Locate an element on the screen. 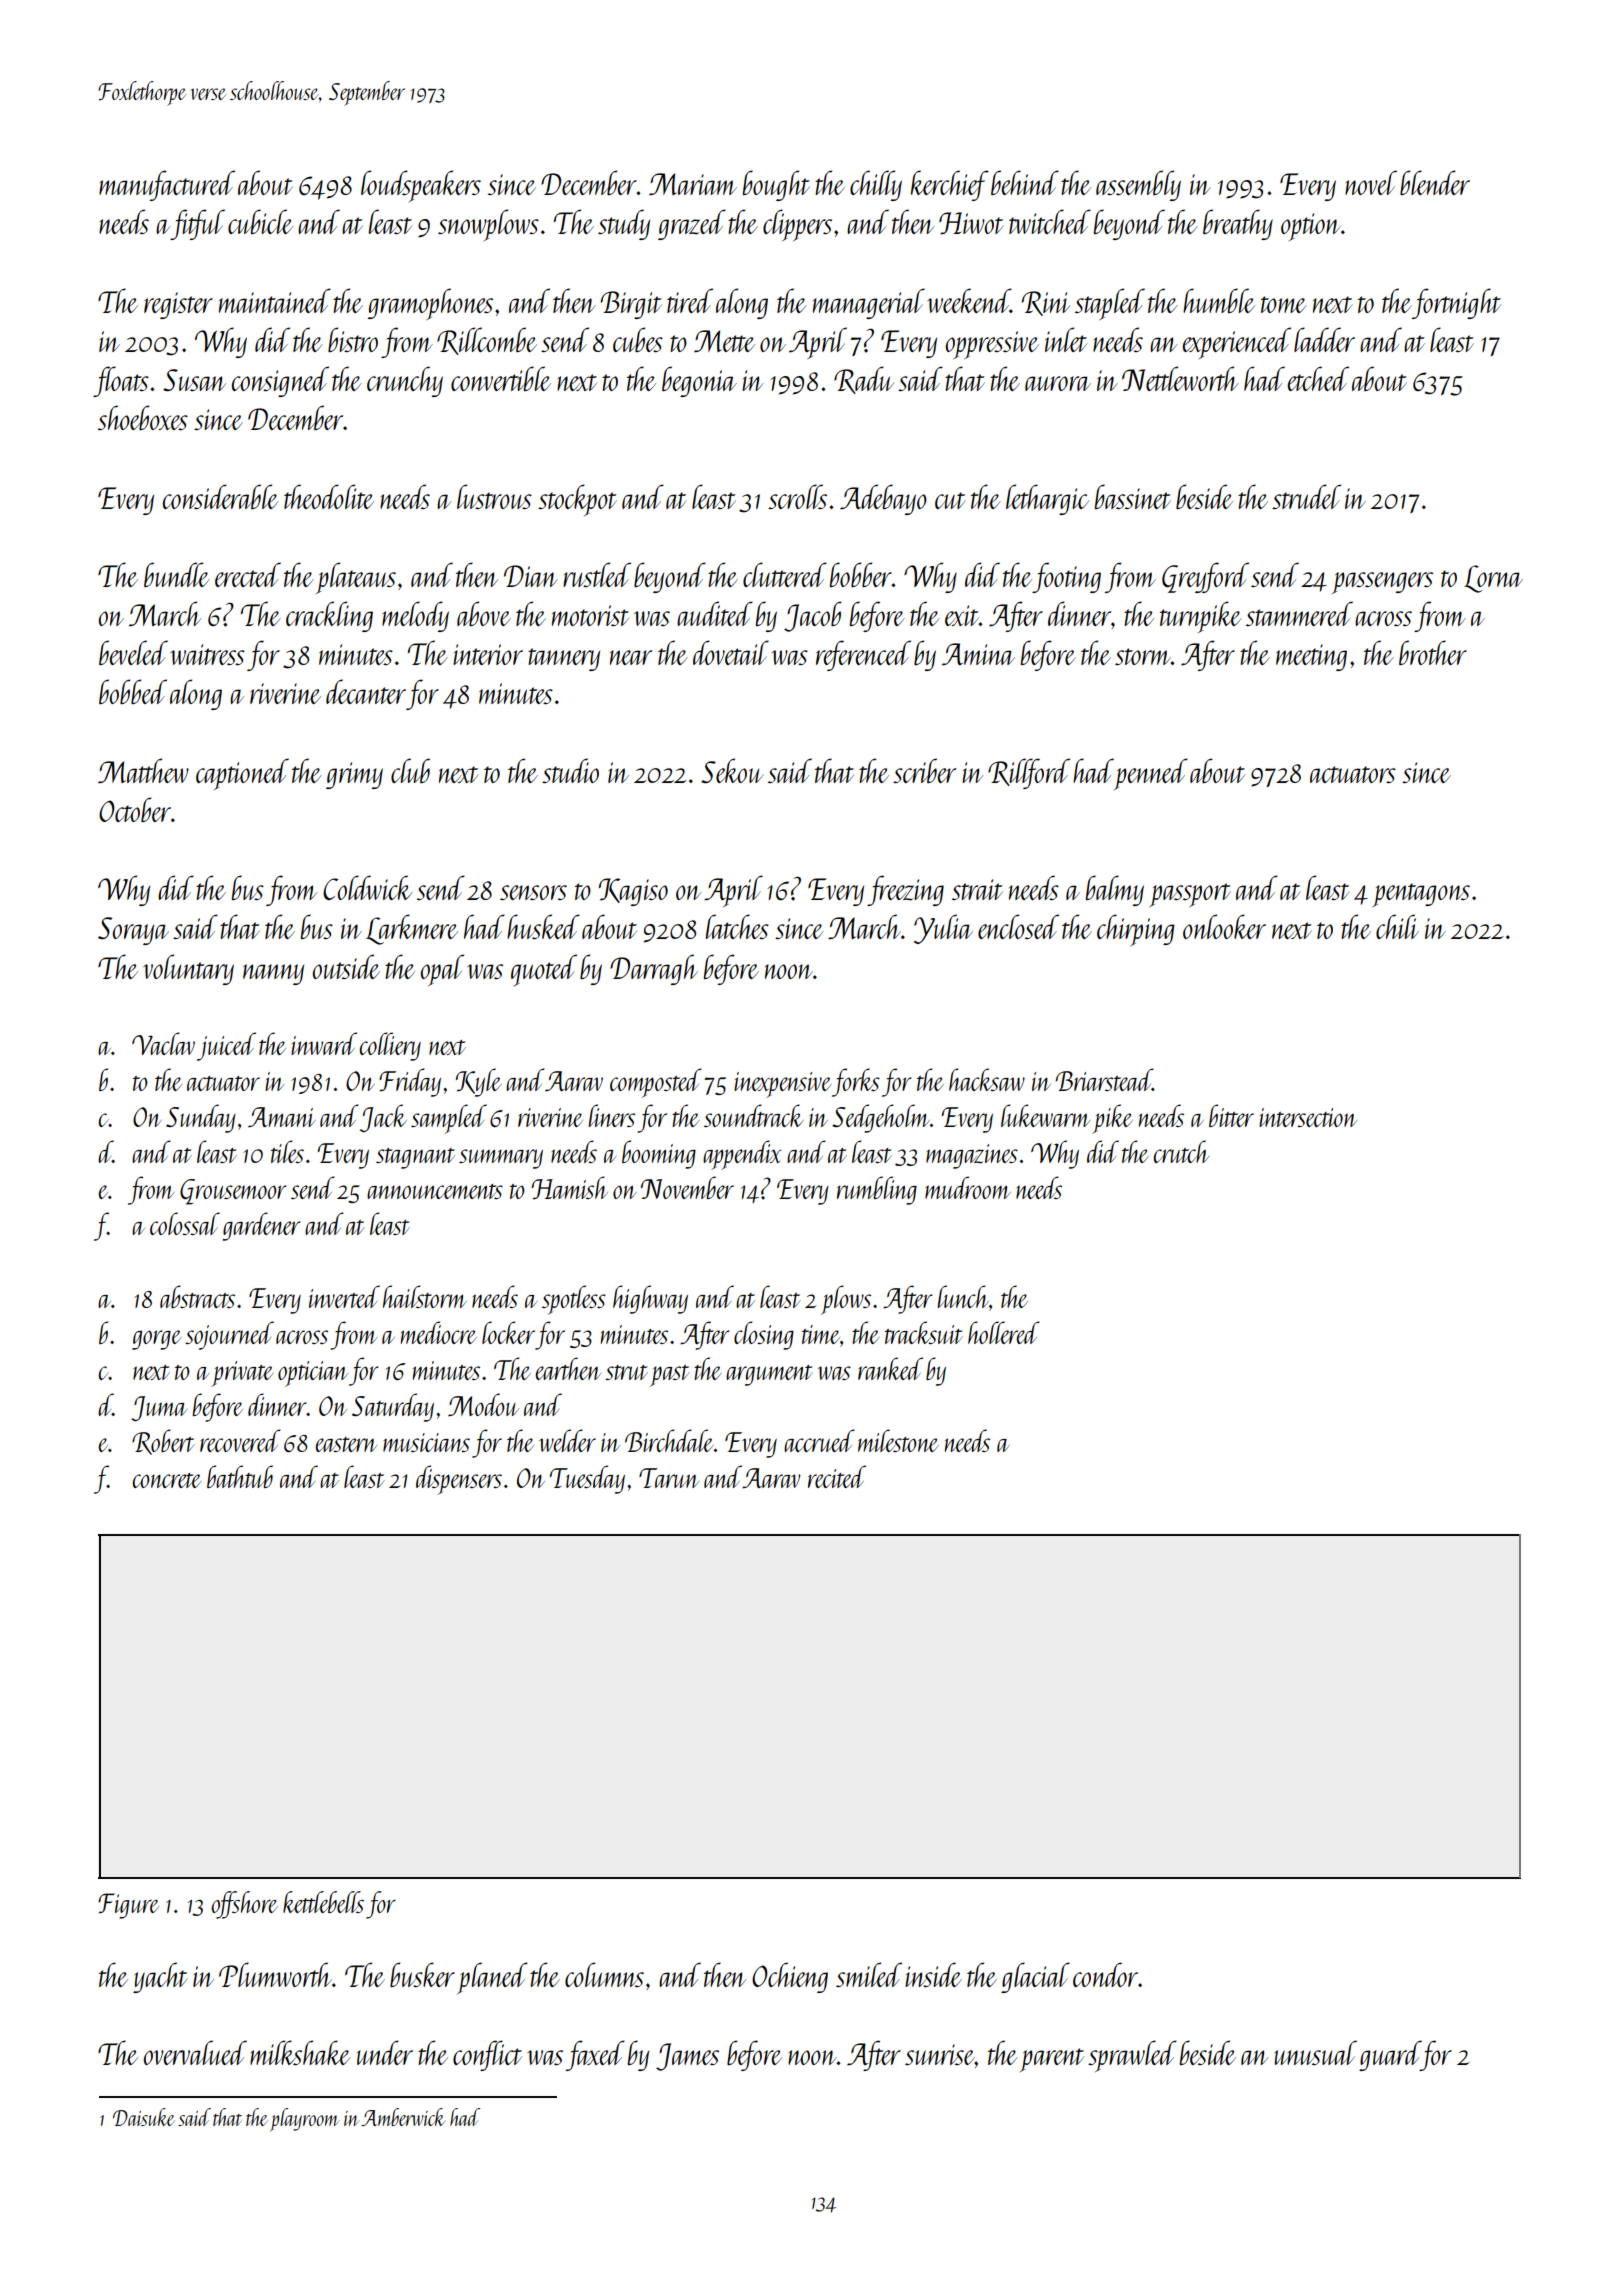 The image size is (1620, 2292). kettlebells is located at coordinates (323, 1902).
